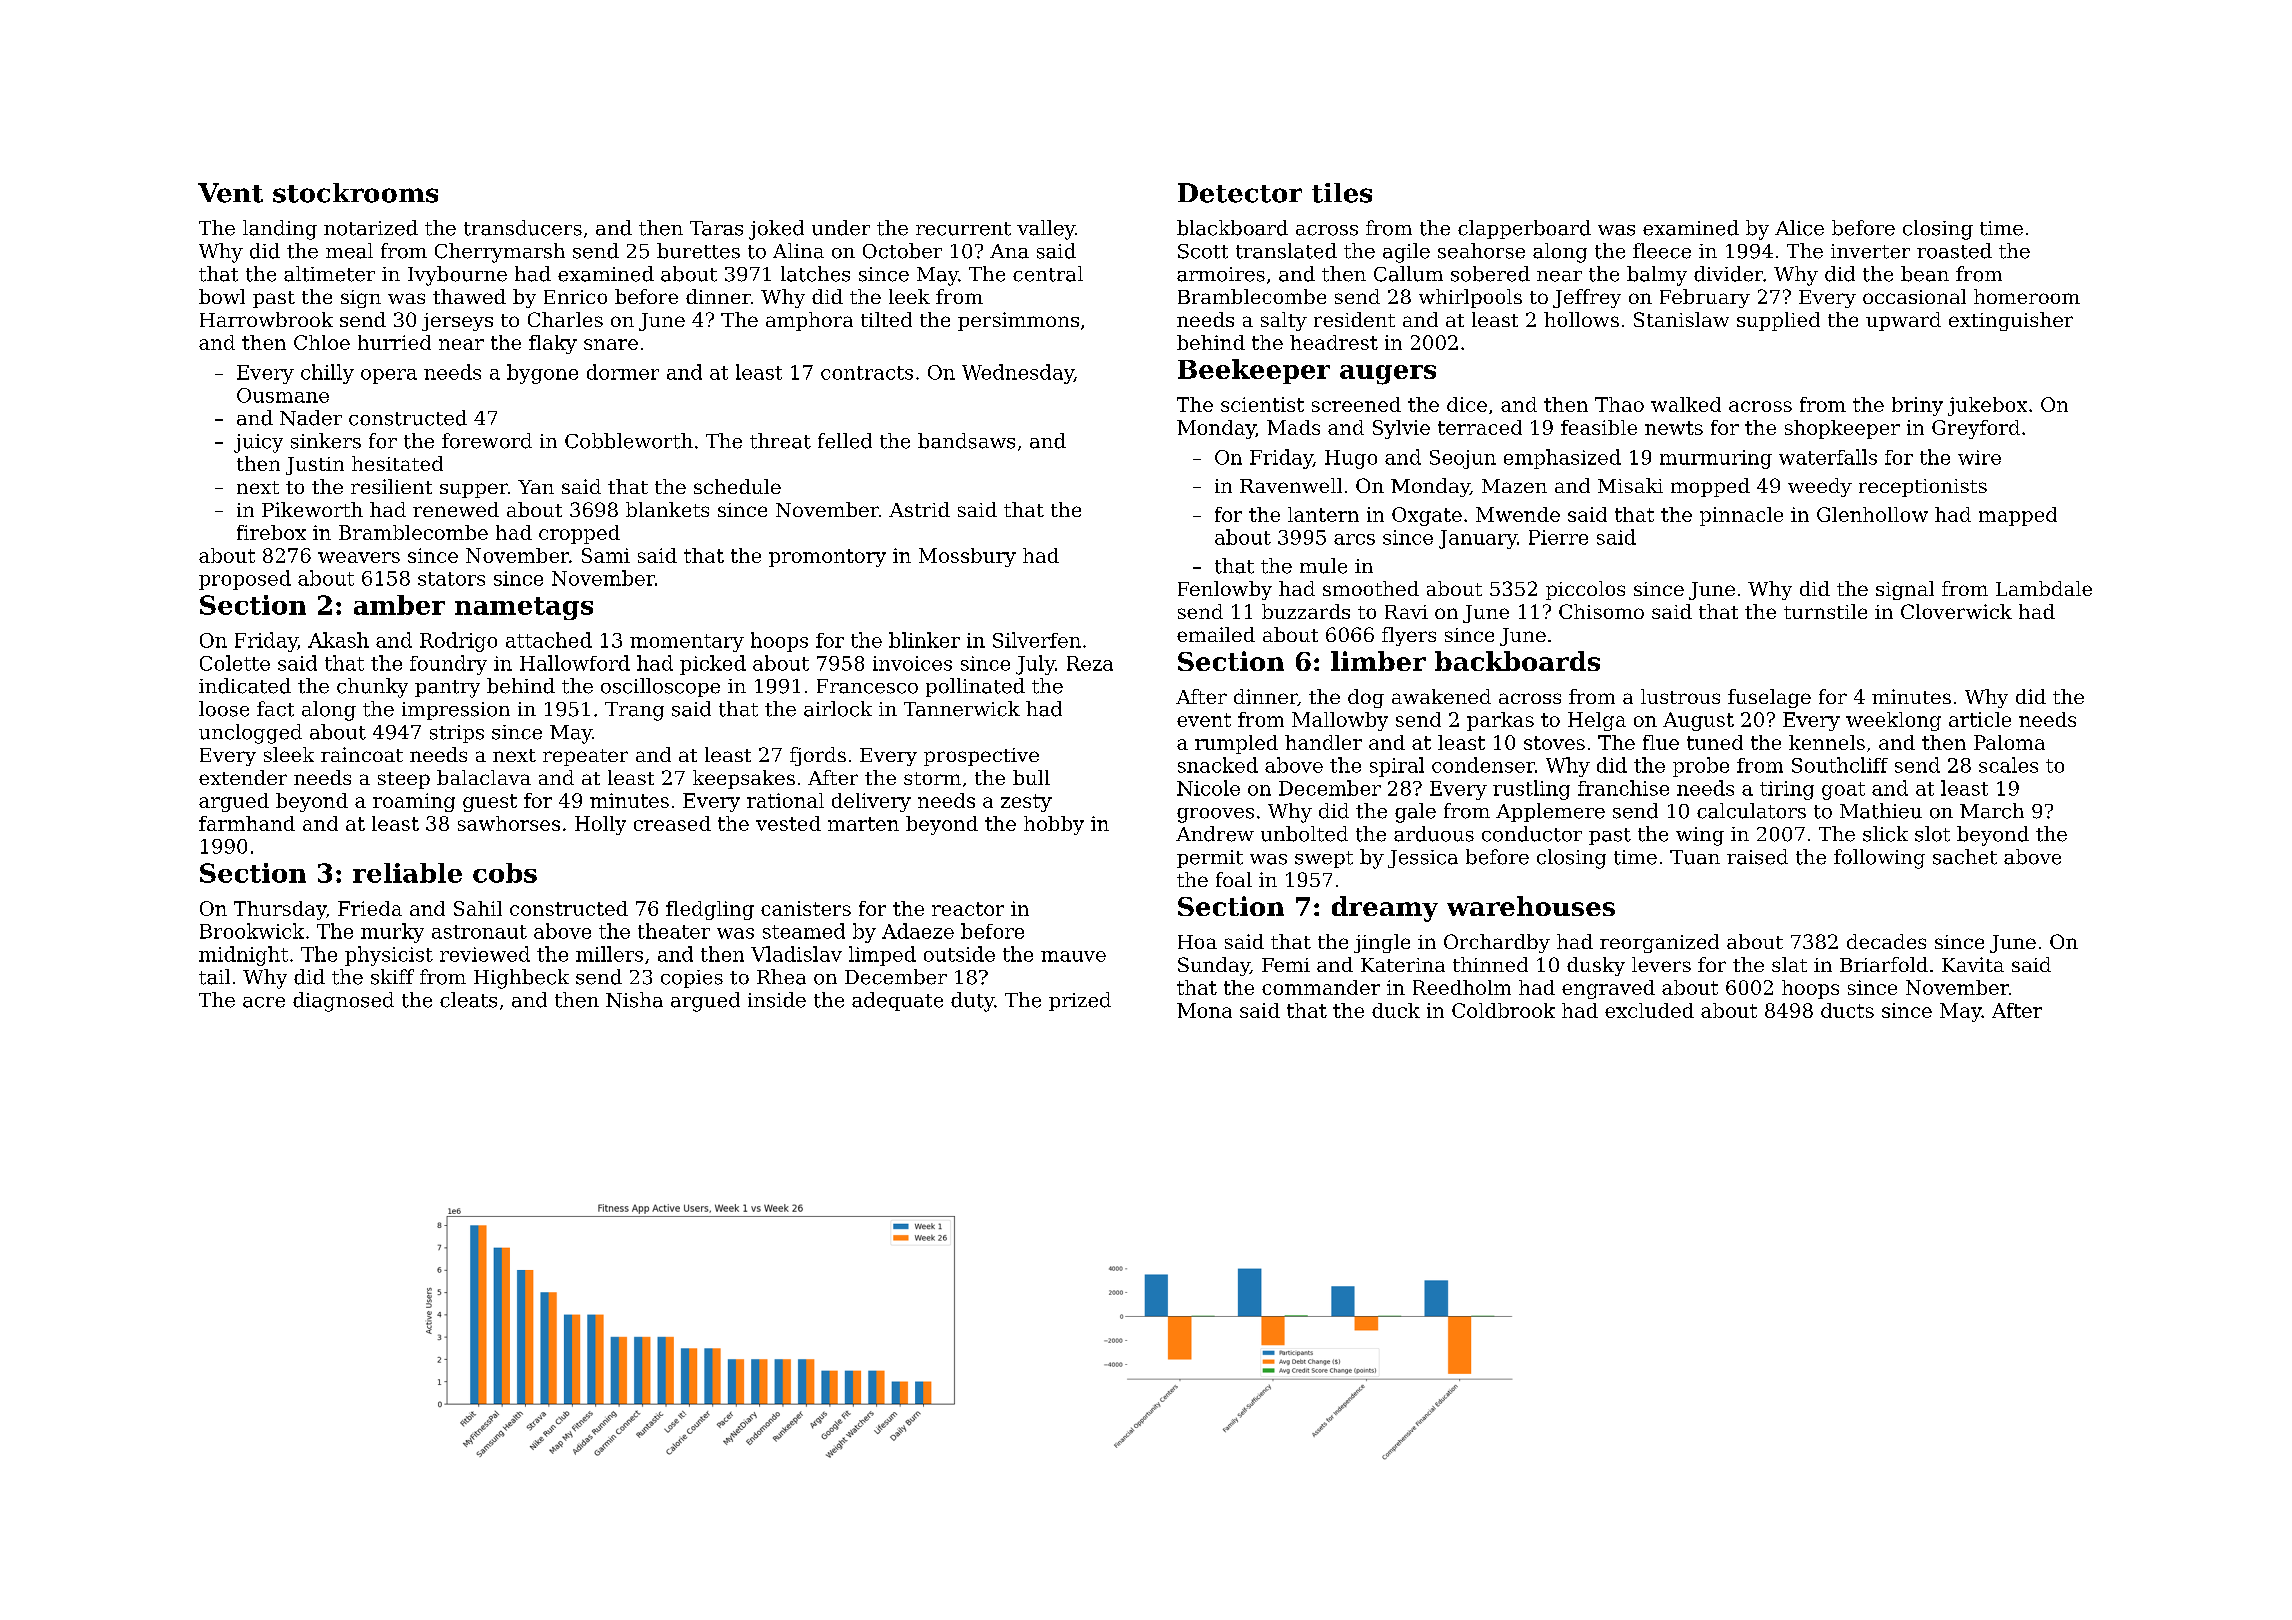 The height and width of the screenshot is (1620, 2292). I want to click on prospective, so click(981, 757).
